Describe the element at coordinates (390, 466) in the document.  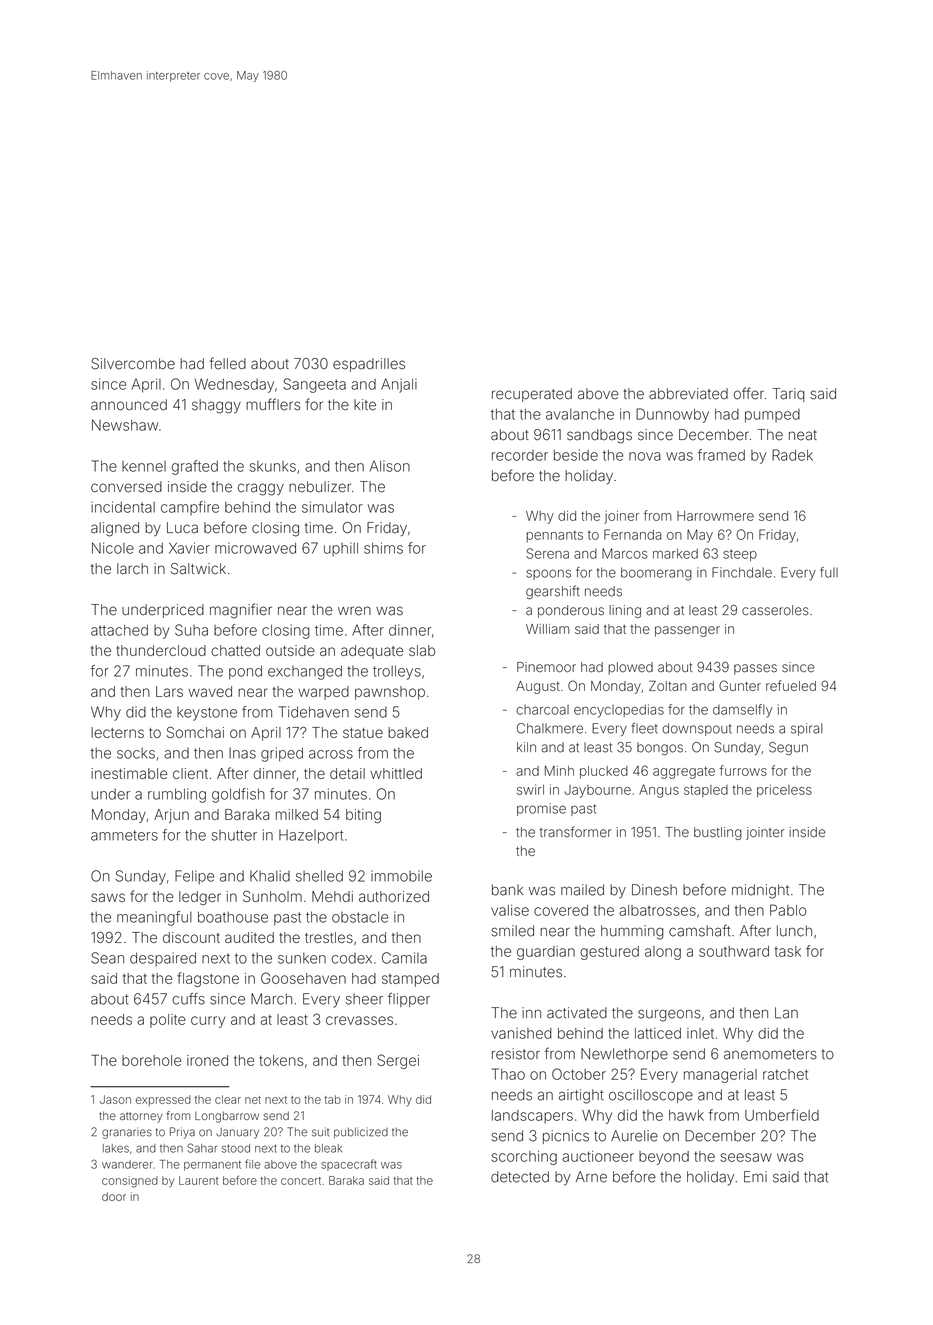
I see `Alison` at that location.
